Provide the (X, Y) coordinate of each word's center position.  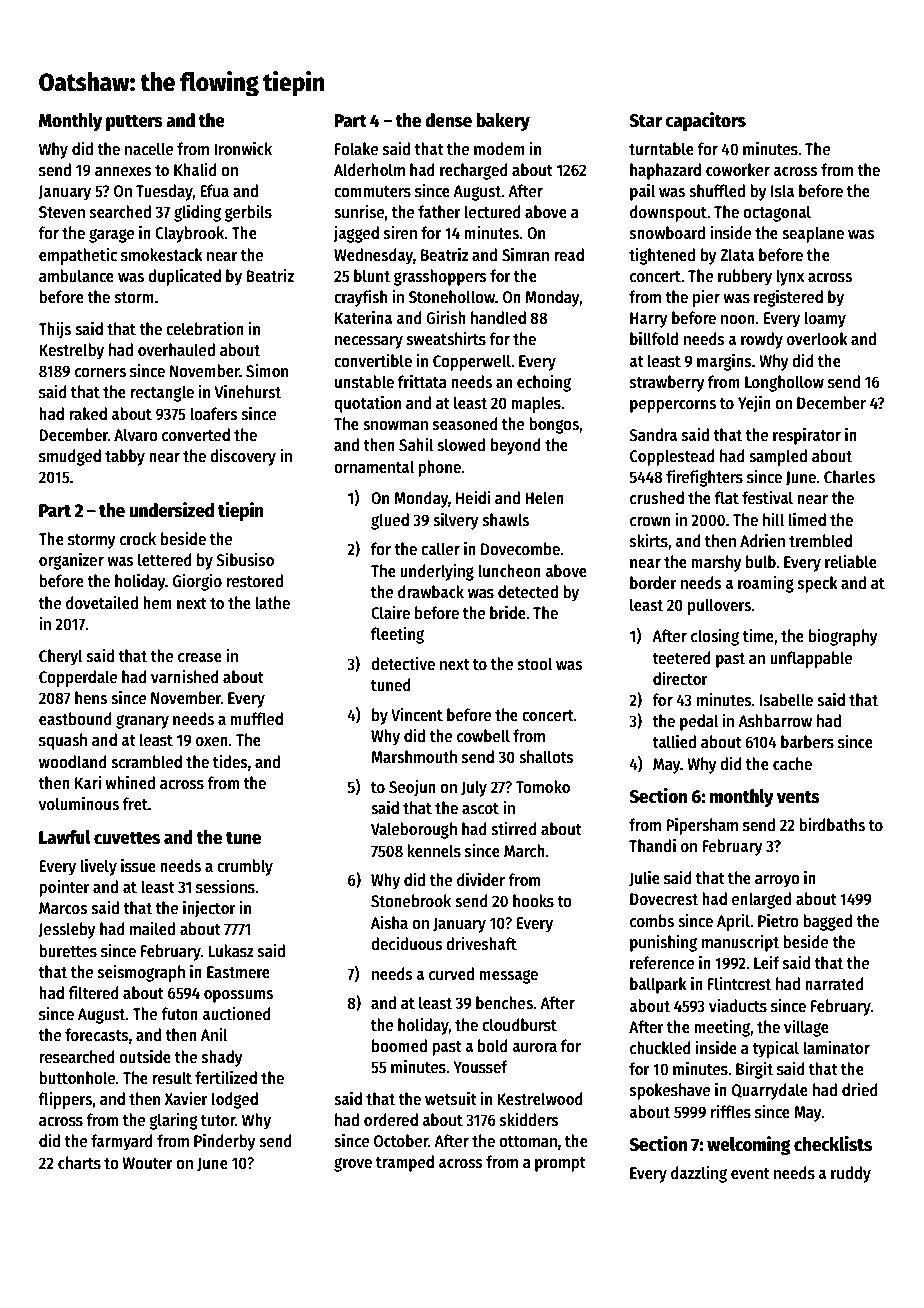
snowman (395, 426)
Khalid (195, 170)
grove (353, 1165)
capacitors (705, 121)
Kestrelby (71, 351)
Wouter (147, 1163)
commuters (372, 192)
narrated (834, 984)
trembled (820, 541)
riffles (731, 1112)
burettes (68, 951)
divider (481, 879)
